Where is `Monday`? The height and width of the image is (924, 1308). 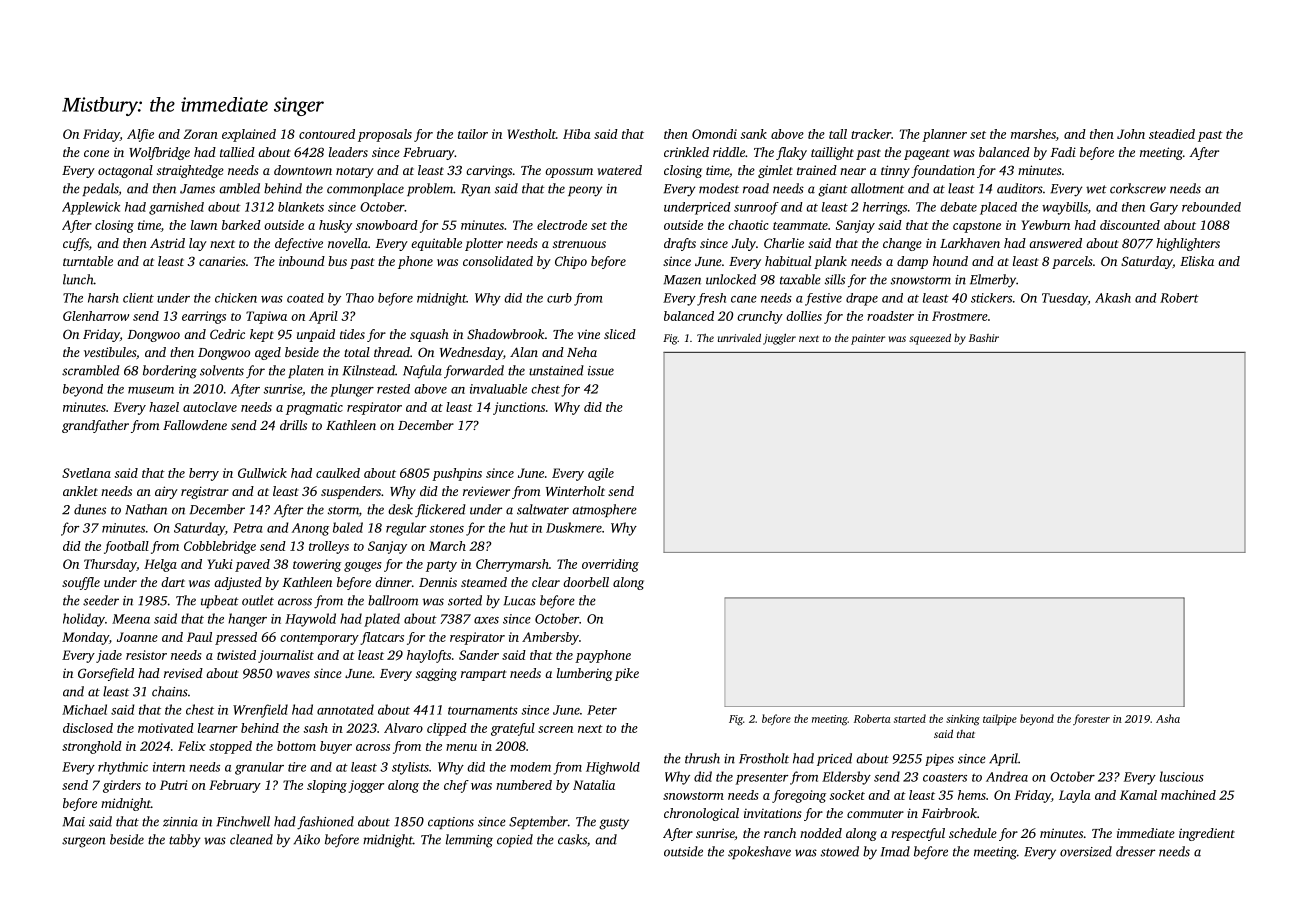 Monday is located at coordinates (85, 638).
